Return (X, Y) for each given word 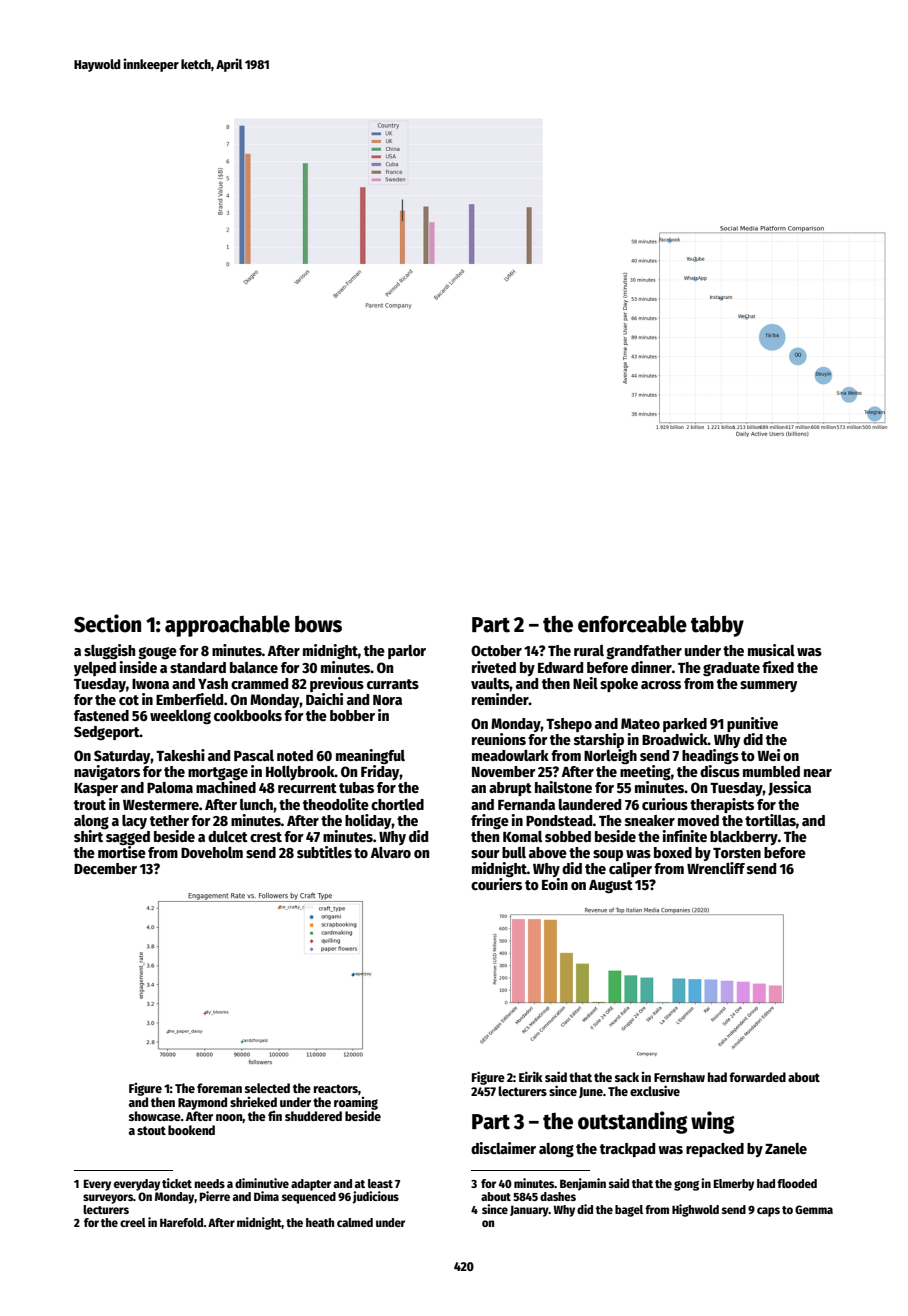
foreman (219, 1088)
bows (318, 624)
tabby (717, 626)
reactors (336, 1088)
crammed (259, 683)
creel (133, 1222)
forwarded (757, 1077)
